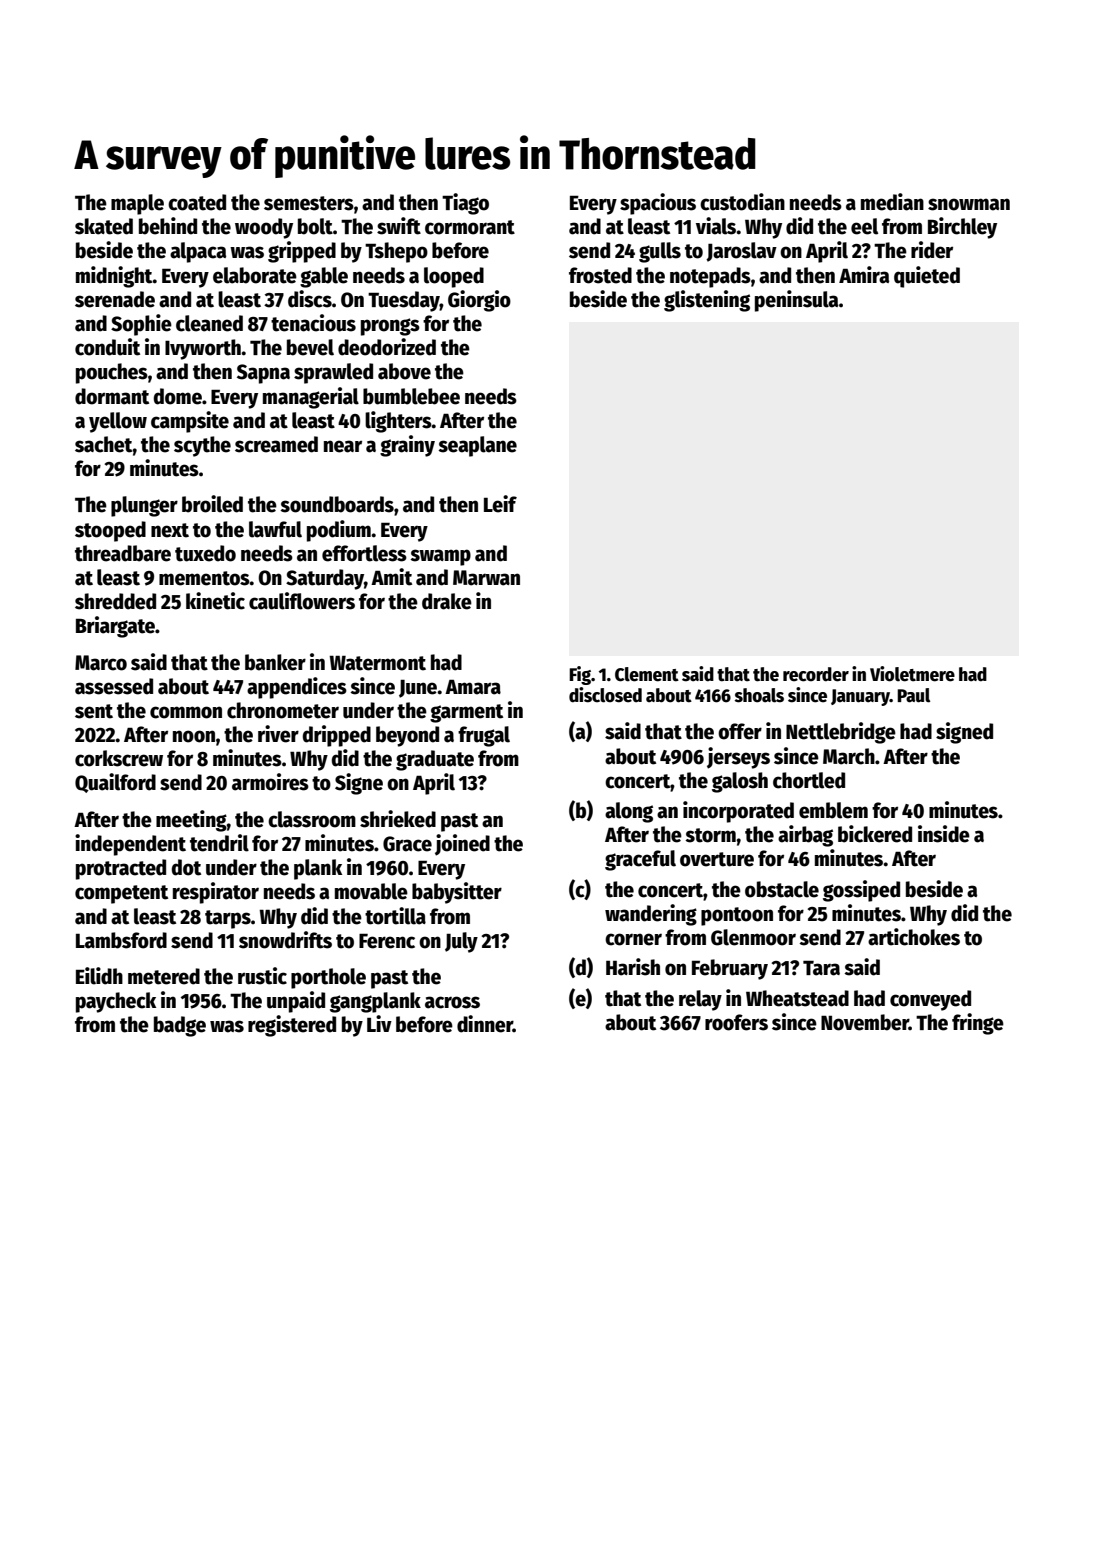 The height and width of the page is (1547, 1094). What do you see at coordinates (228, 919) in the page?
I see `tarps` at bounding box center [228, 919].
